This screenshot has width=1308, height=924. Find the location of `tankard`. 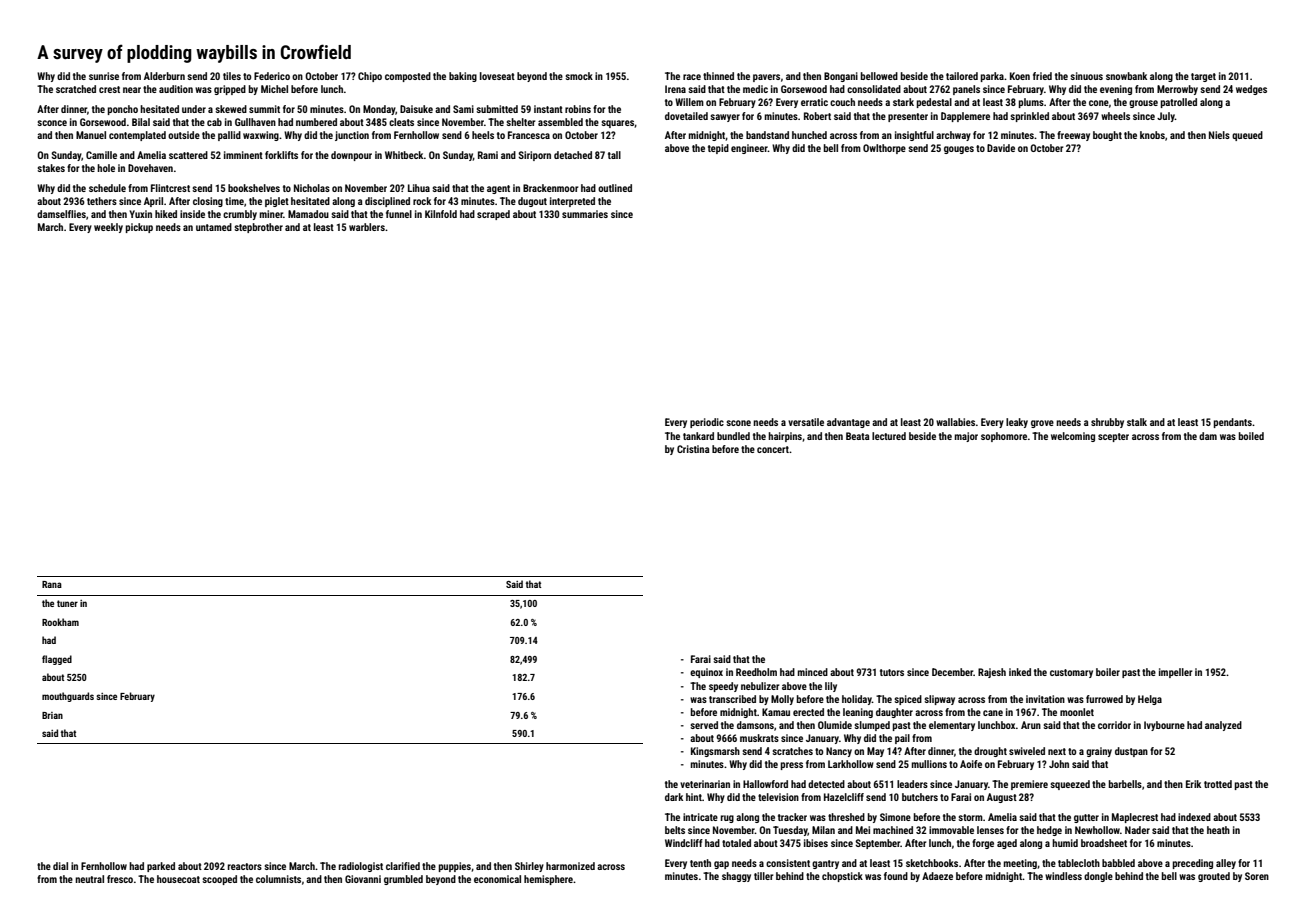

tankard is located at coordinates (698, 436).
